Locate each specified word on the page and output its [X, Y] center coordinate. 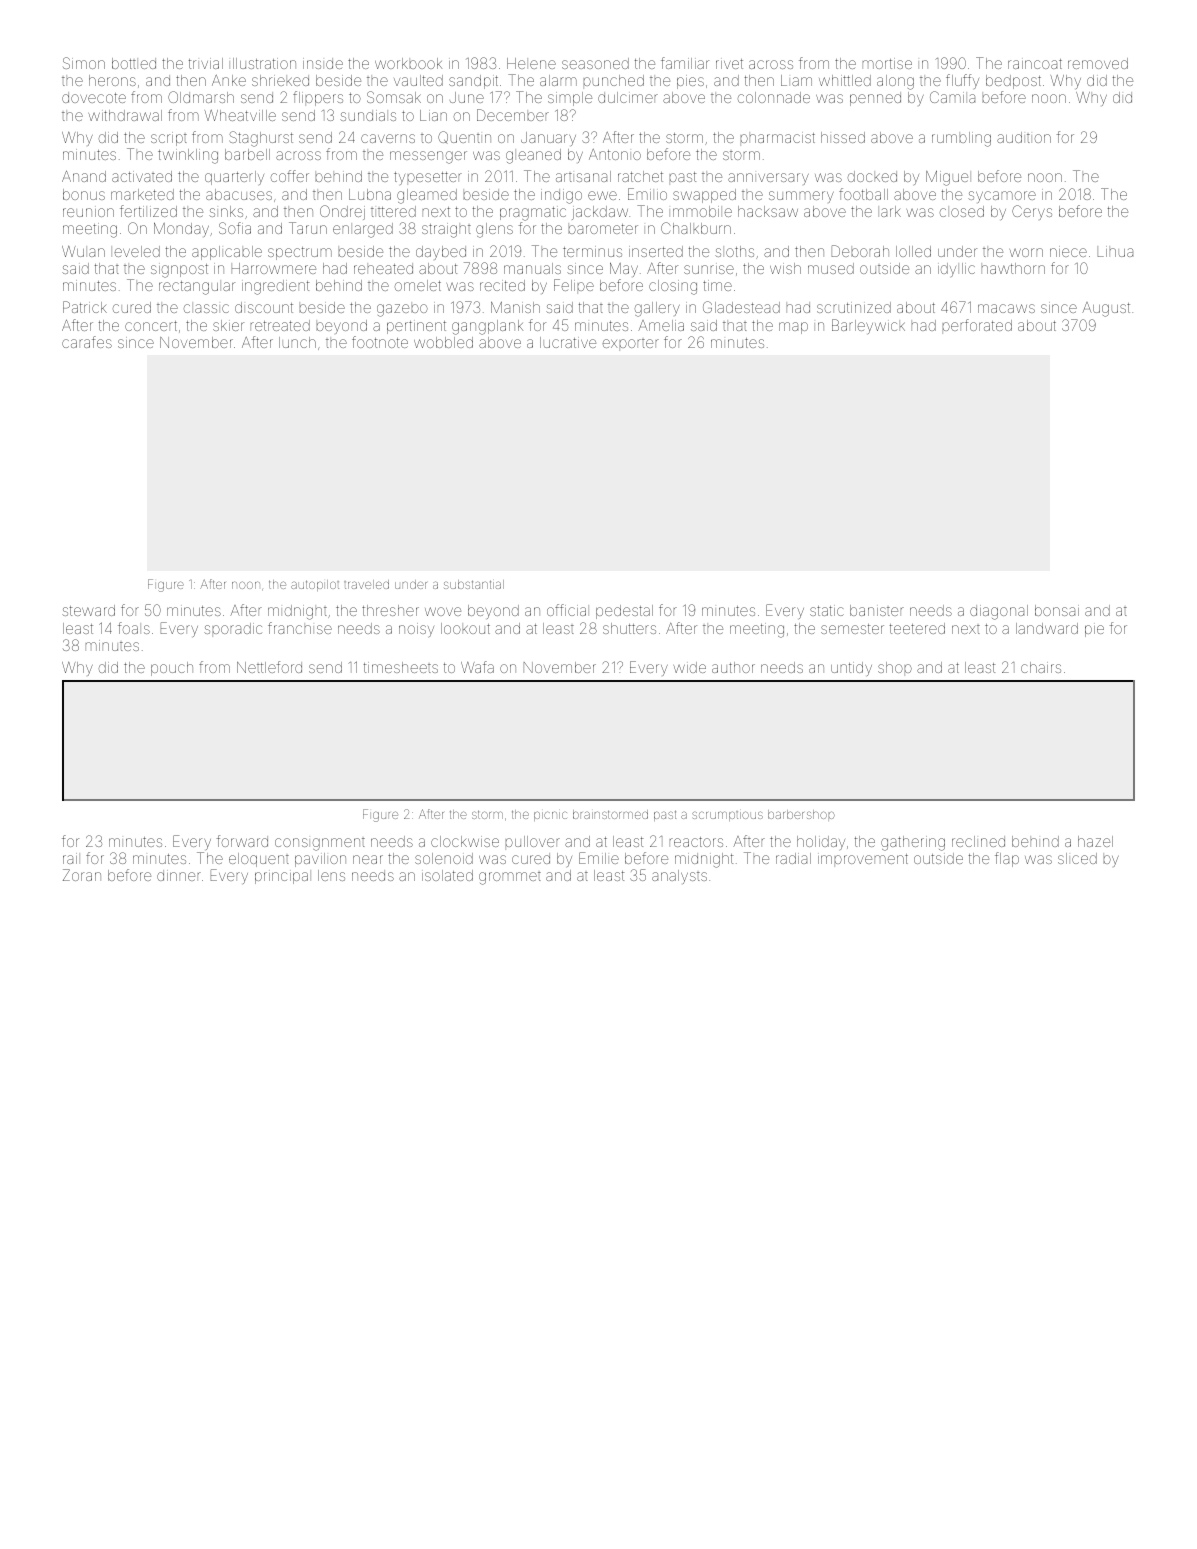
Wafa [477, 667]
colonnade [774, 97]
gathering [913, 843]
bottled [134, 63]
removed [1098, 63]
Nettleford [269, 667]
